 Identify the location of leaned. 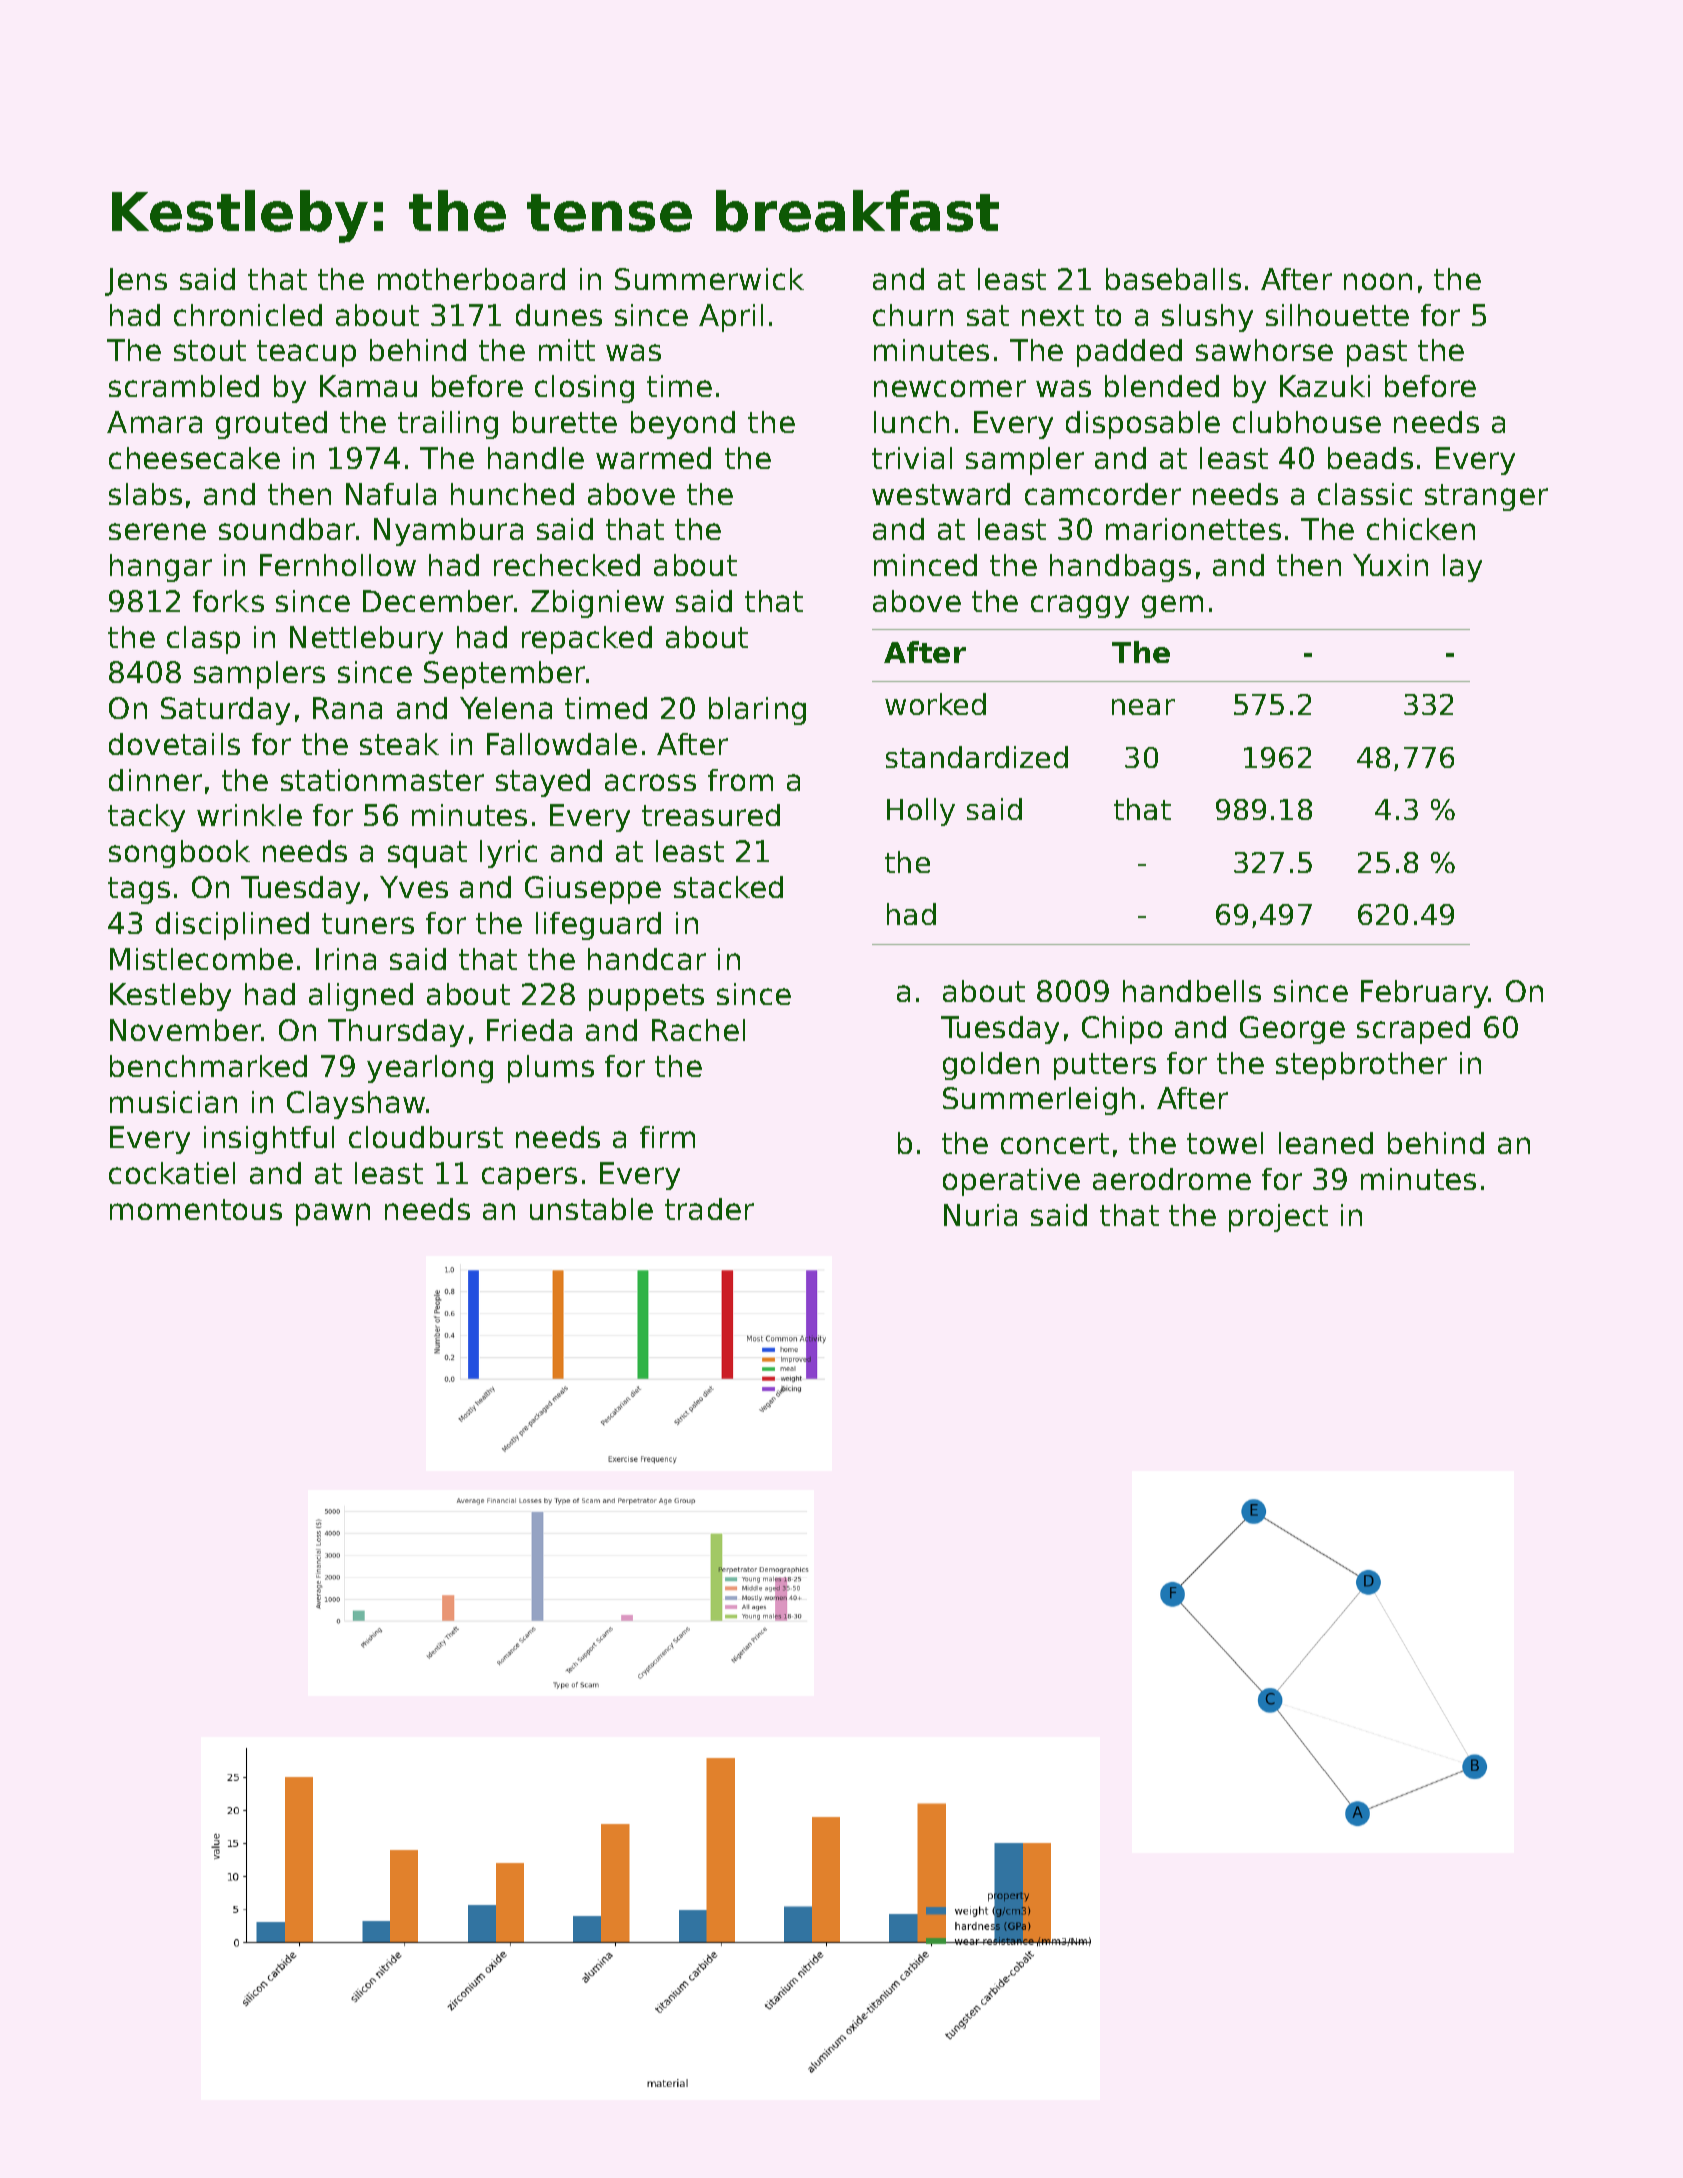
(1326, 1143).
